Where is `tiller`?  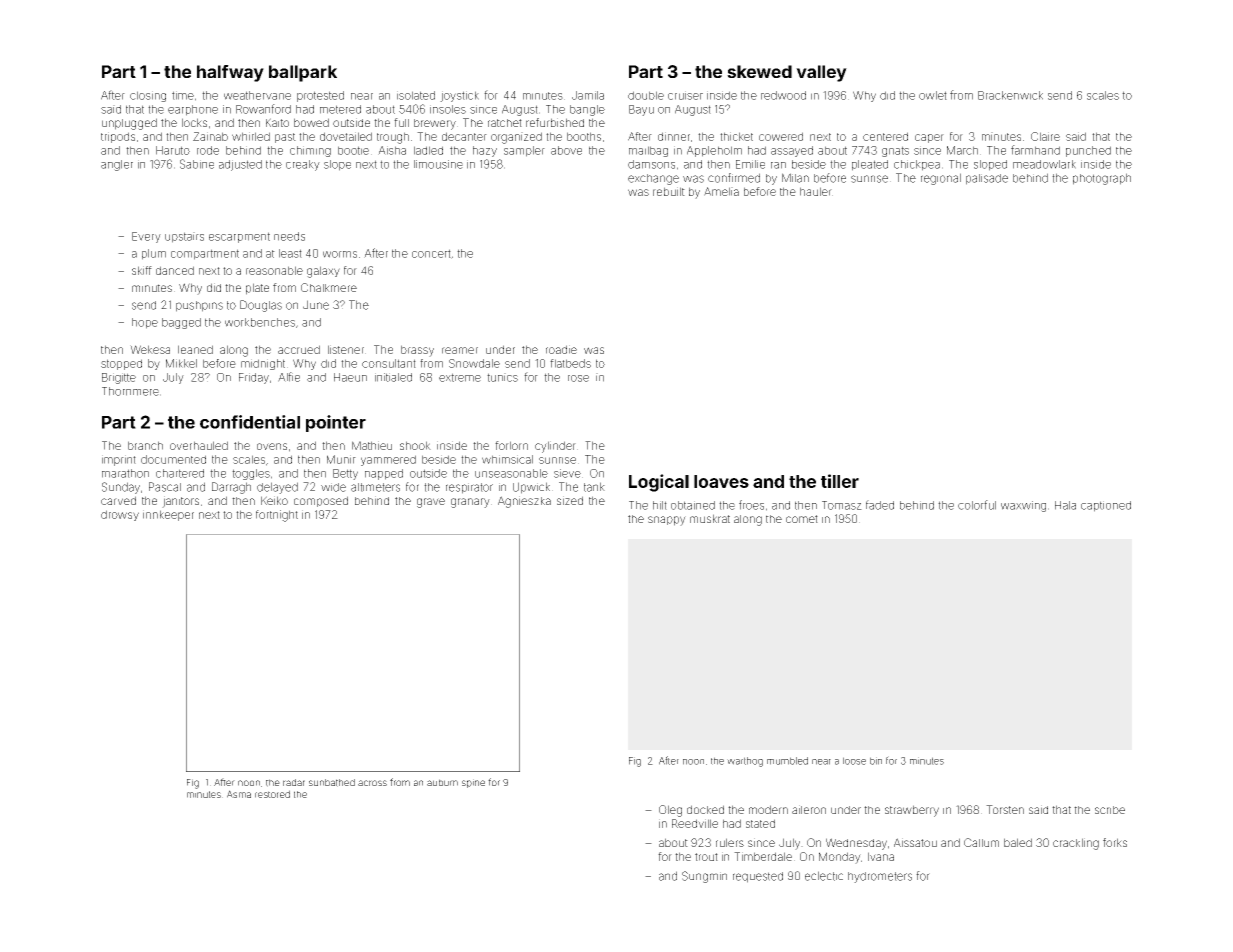 tiller is located at coordinates (840, 481).
